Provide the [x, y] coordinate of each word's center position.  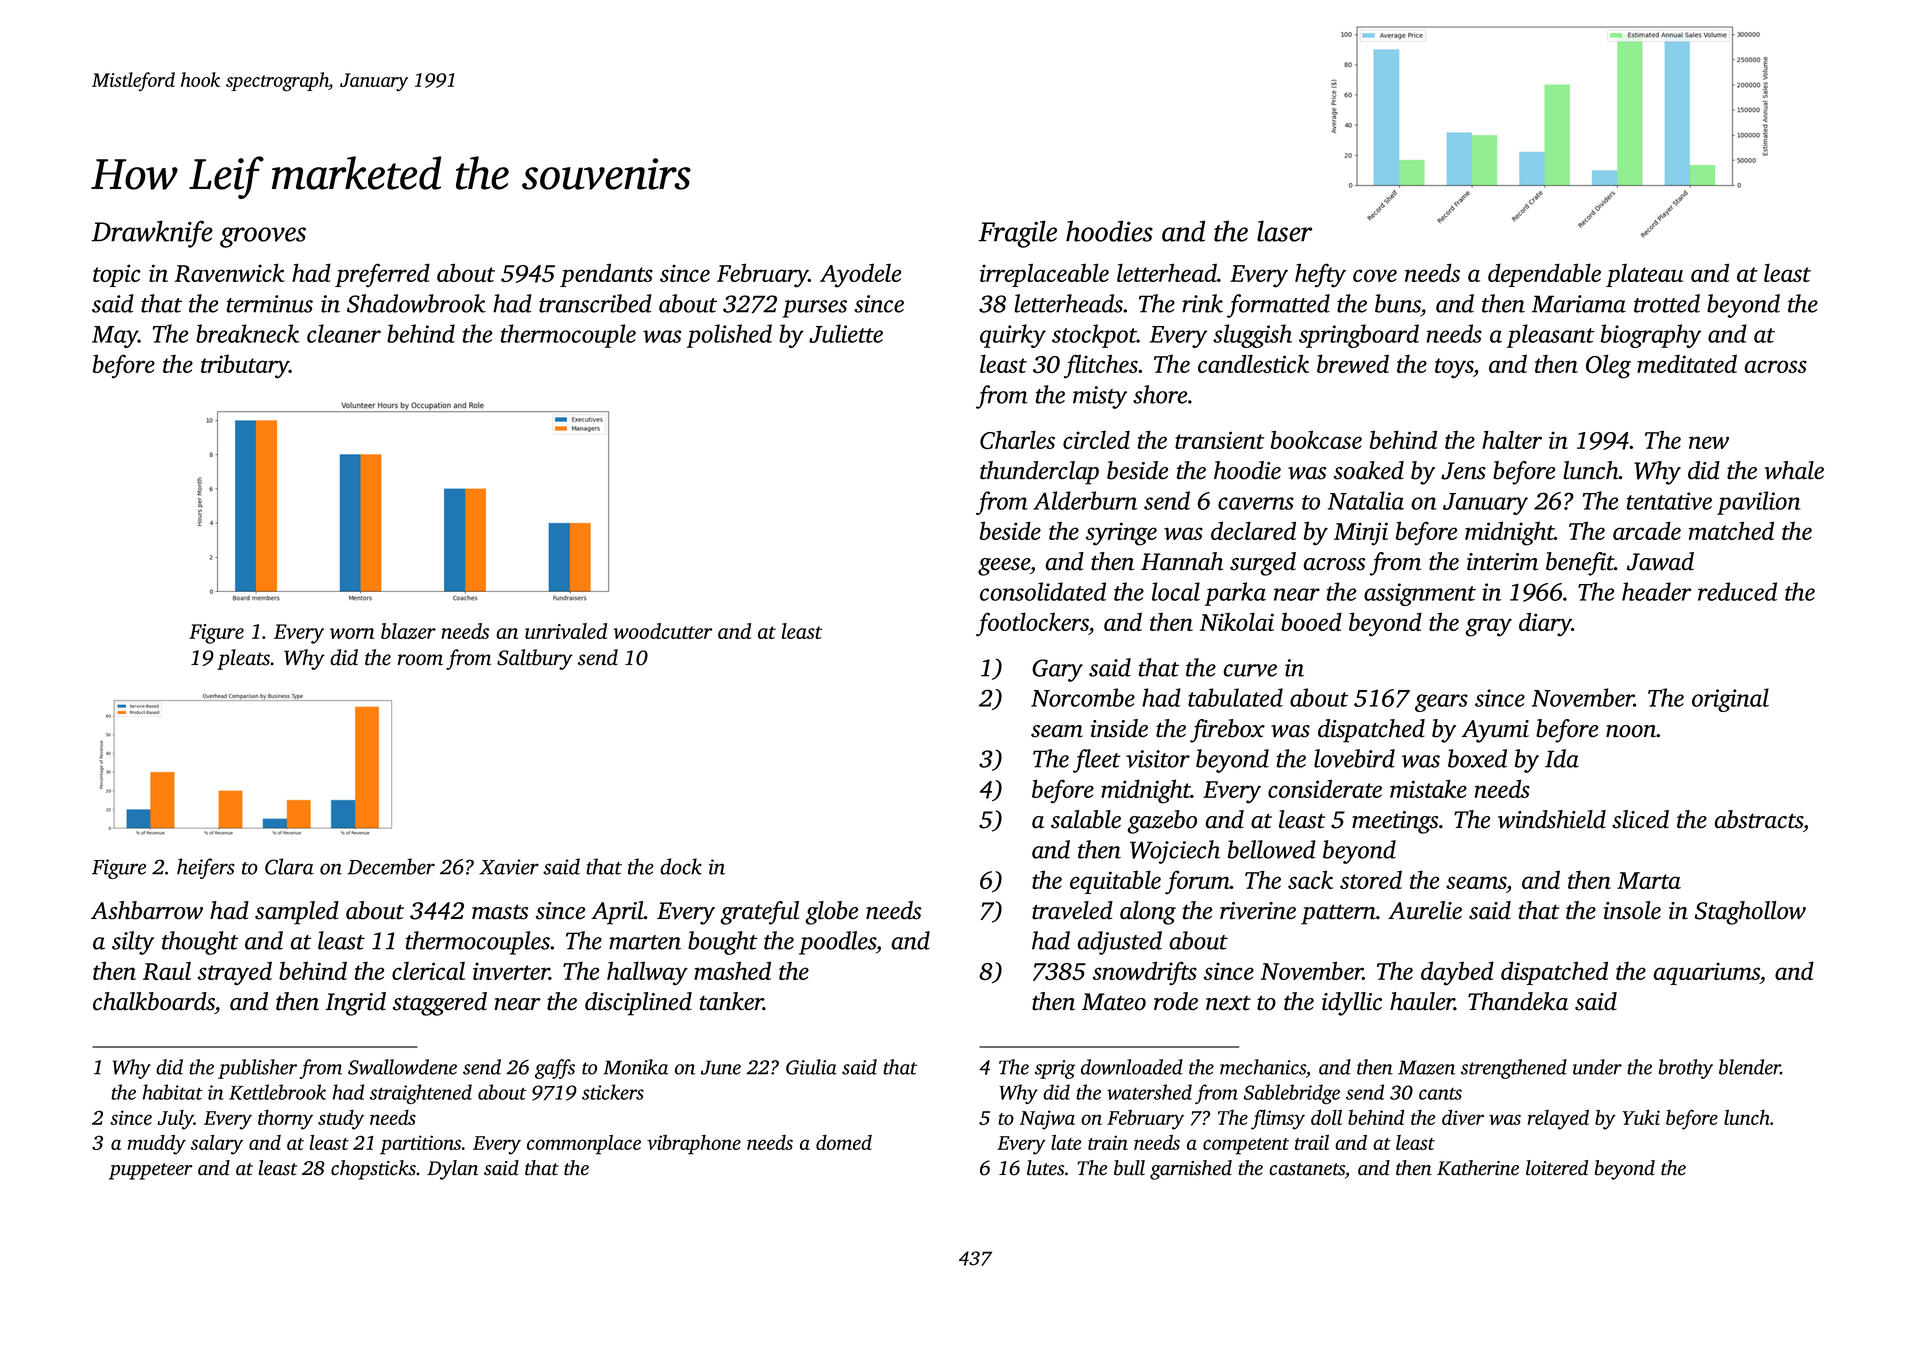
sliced [1640, 819]
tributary [245, 366]
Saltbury [535, 659]
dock [681, 866]
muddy [157, 1144]
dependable [1544, 275]
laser [1284, 231]
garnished [1191, 1170]
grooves [263, 237]
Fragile [1017, 234]
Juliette [846, 333]
